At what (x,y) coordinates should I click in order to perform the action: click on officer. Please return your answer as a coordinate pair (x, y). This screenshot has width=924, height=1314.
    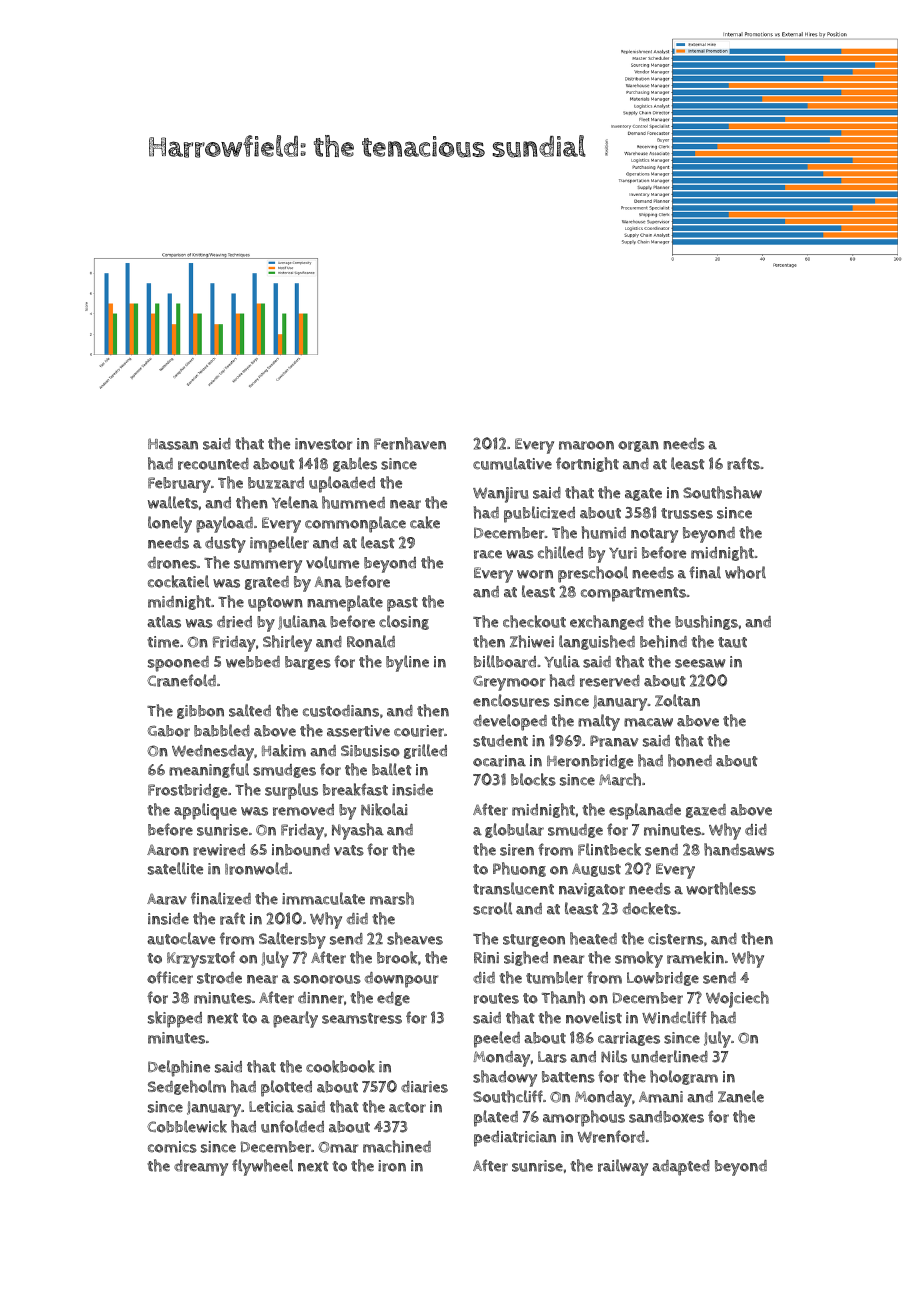
    Looking at the image, I should click on (170, 977).
